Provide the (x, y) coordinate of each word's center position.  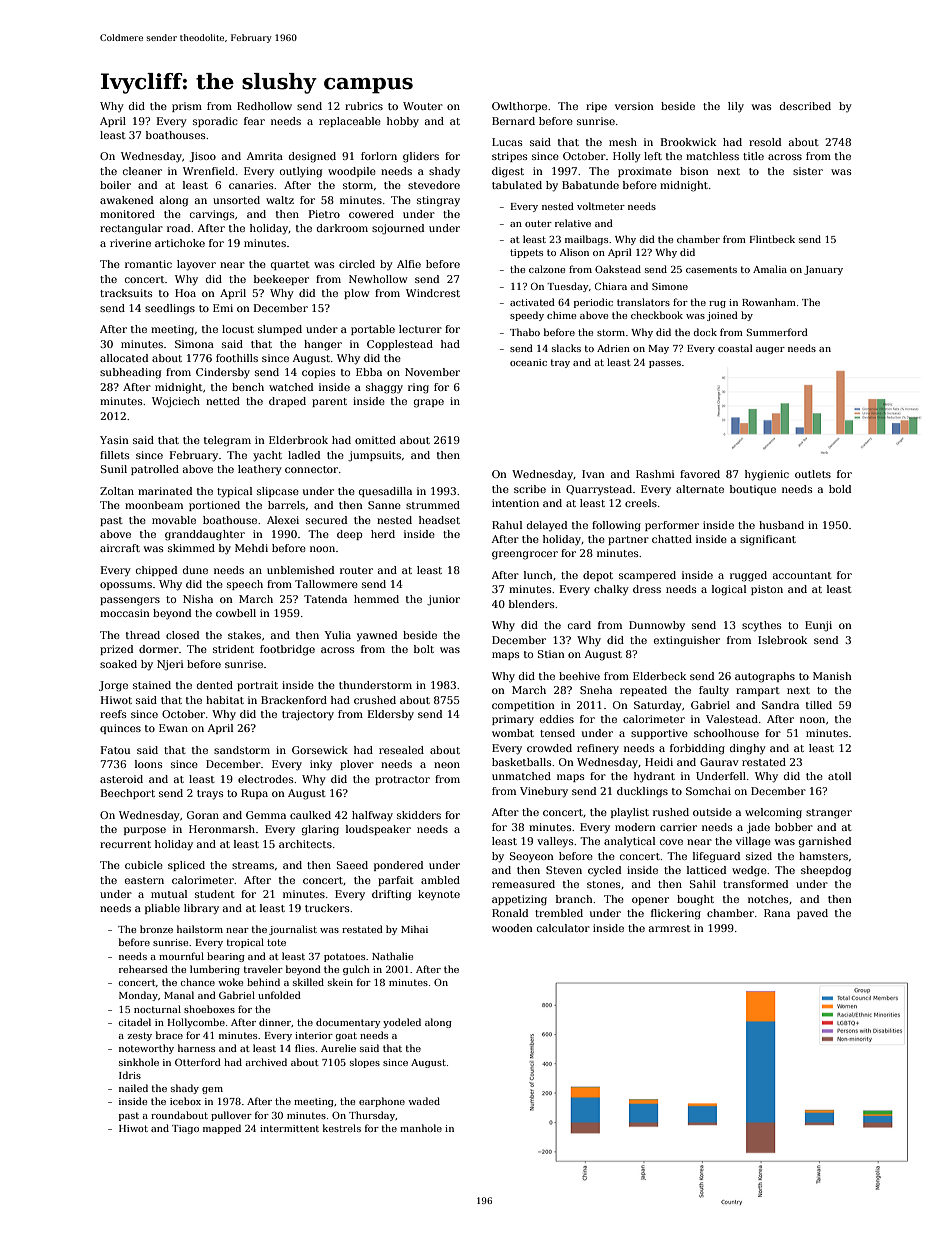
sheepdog (826, 871)
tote (276, 942)
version (634, 106)
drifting (391, 895)
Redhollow (264, 106)
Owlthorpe (519, 107)
